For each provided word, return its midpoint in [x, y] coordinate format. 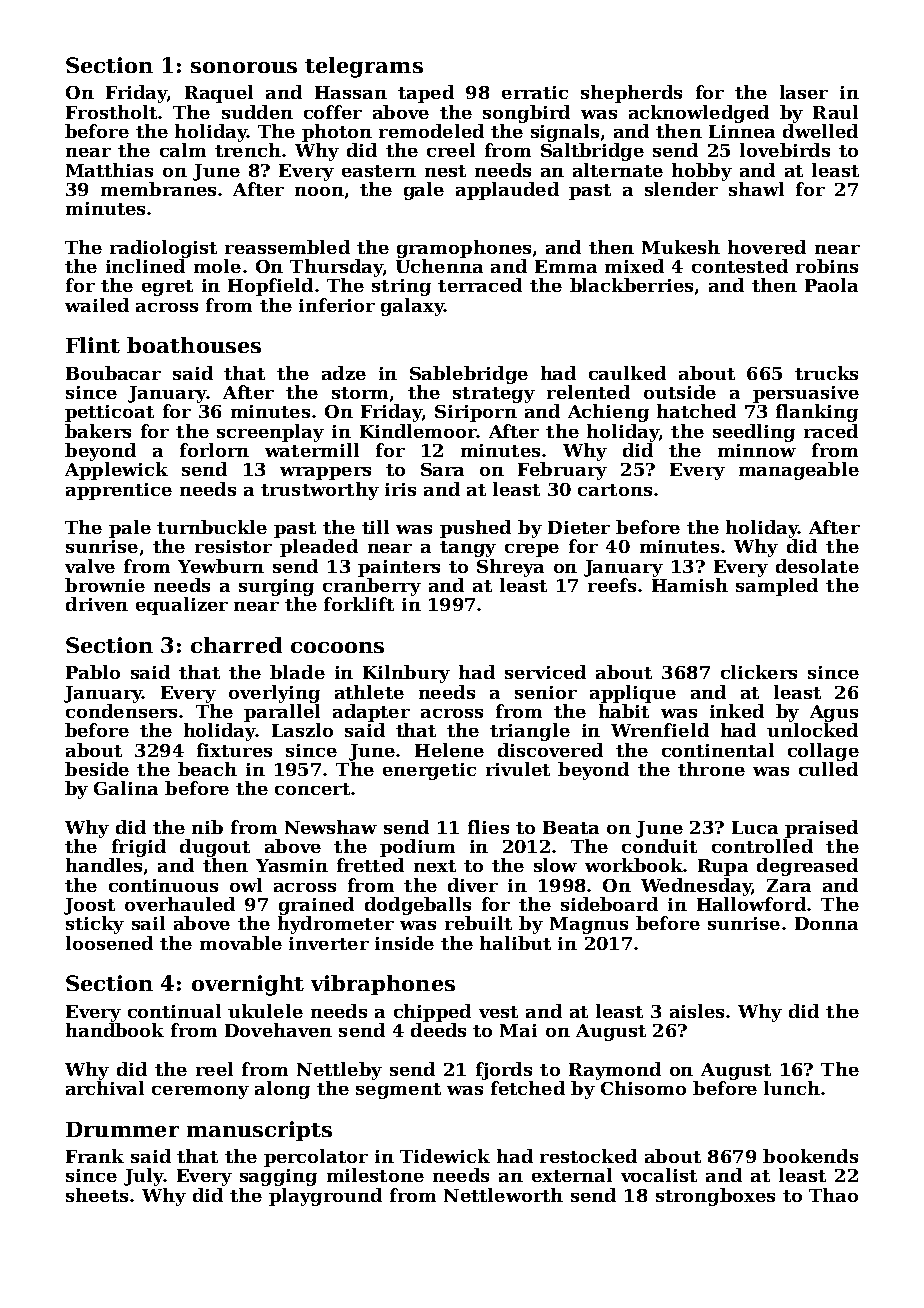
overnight [248, 985]
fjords [504, 1071]
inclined [145, 266]
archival [105, 1088]
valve [90, 566]
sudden [257, 112]
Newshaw [331, 827]
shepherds [631, 94]
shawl [756, 189]
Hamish [690, 585]
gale [424, 191]
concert [312, 789]
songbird [526, 114]
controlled [762, 846]
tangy [468, 549]
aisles [697, 1011]
